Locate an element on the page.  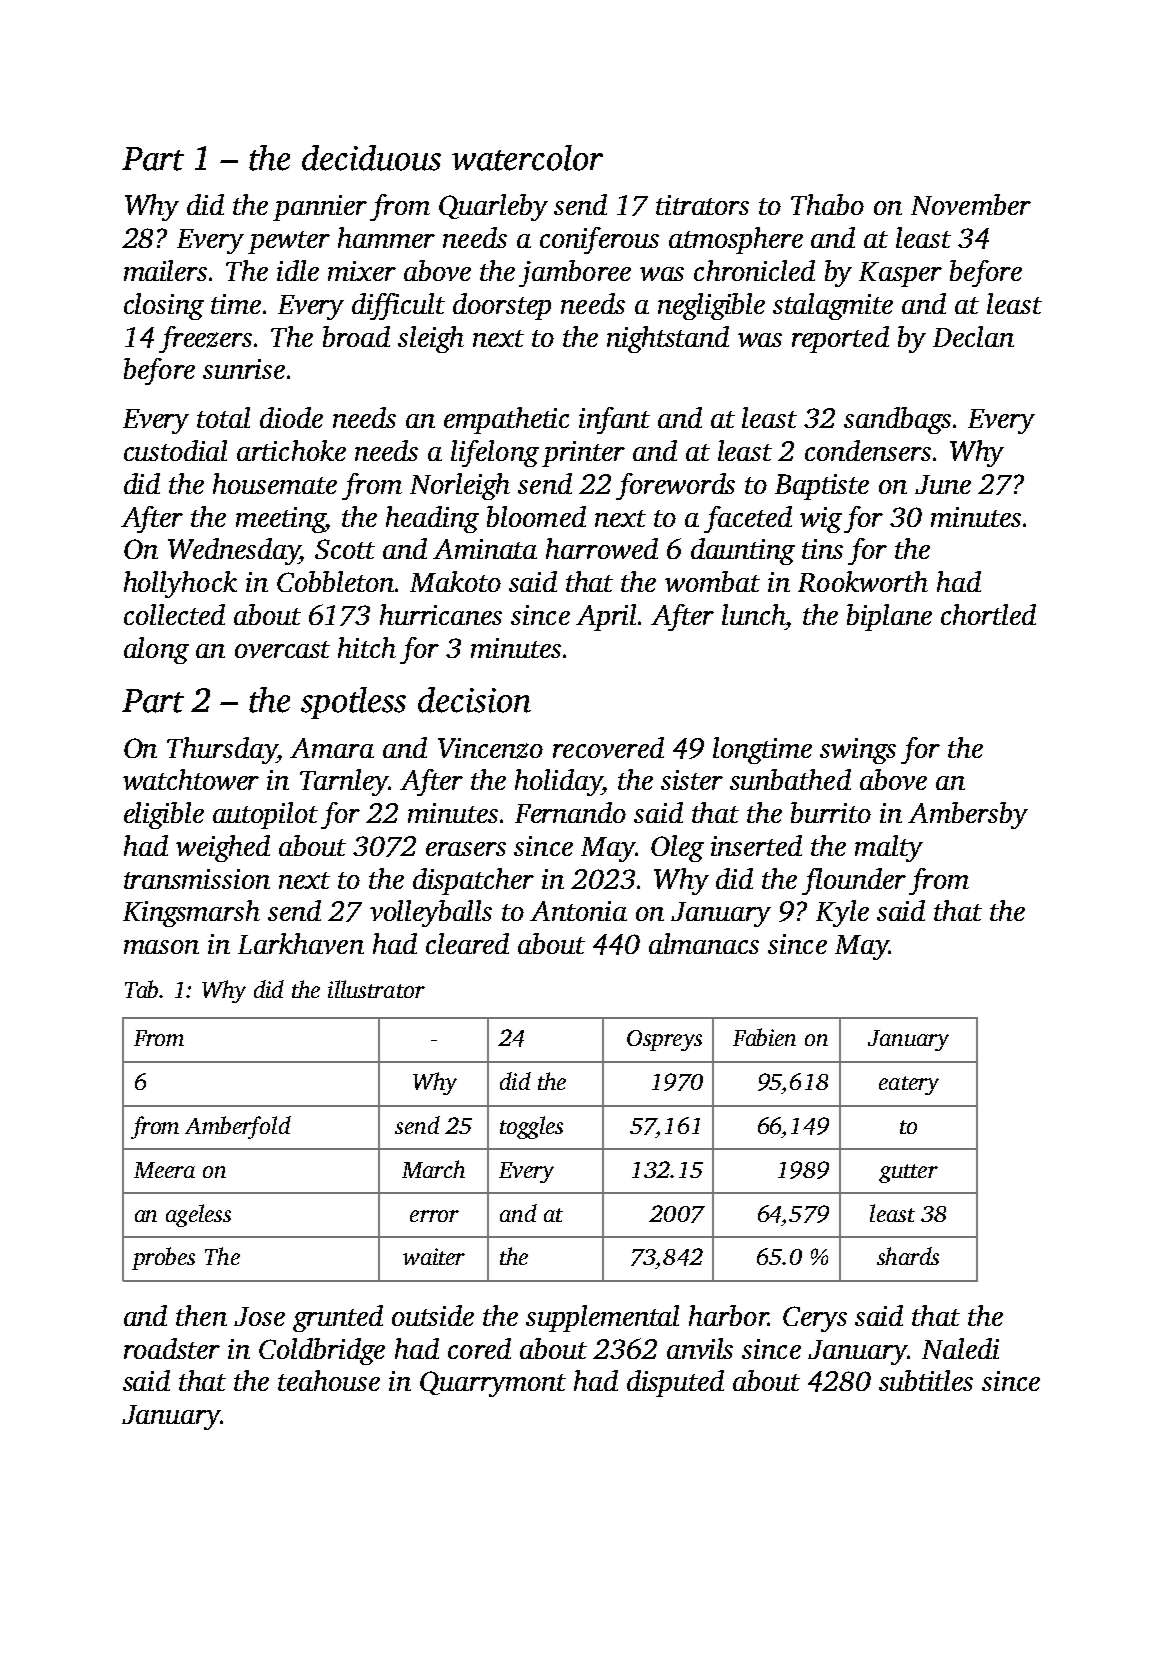
biplane is located at coordinates (889, 617).
